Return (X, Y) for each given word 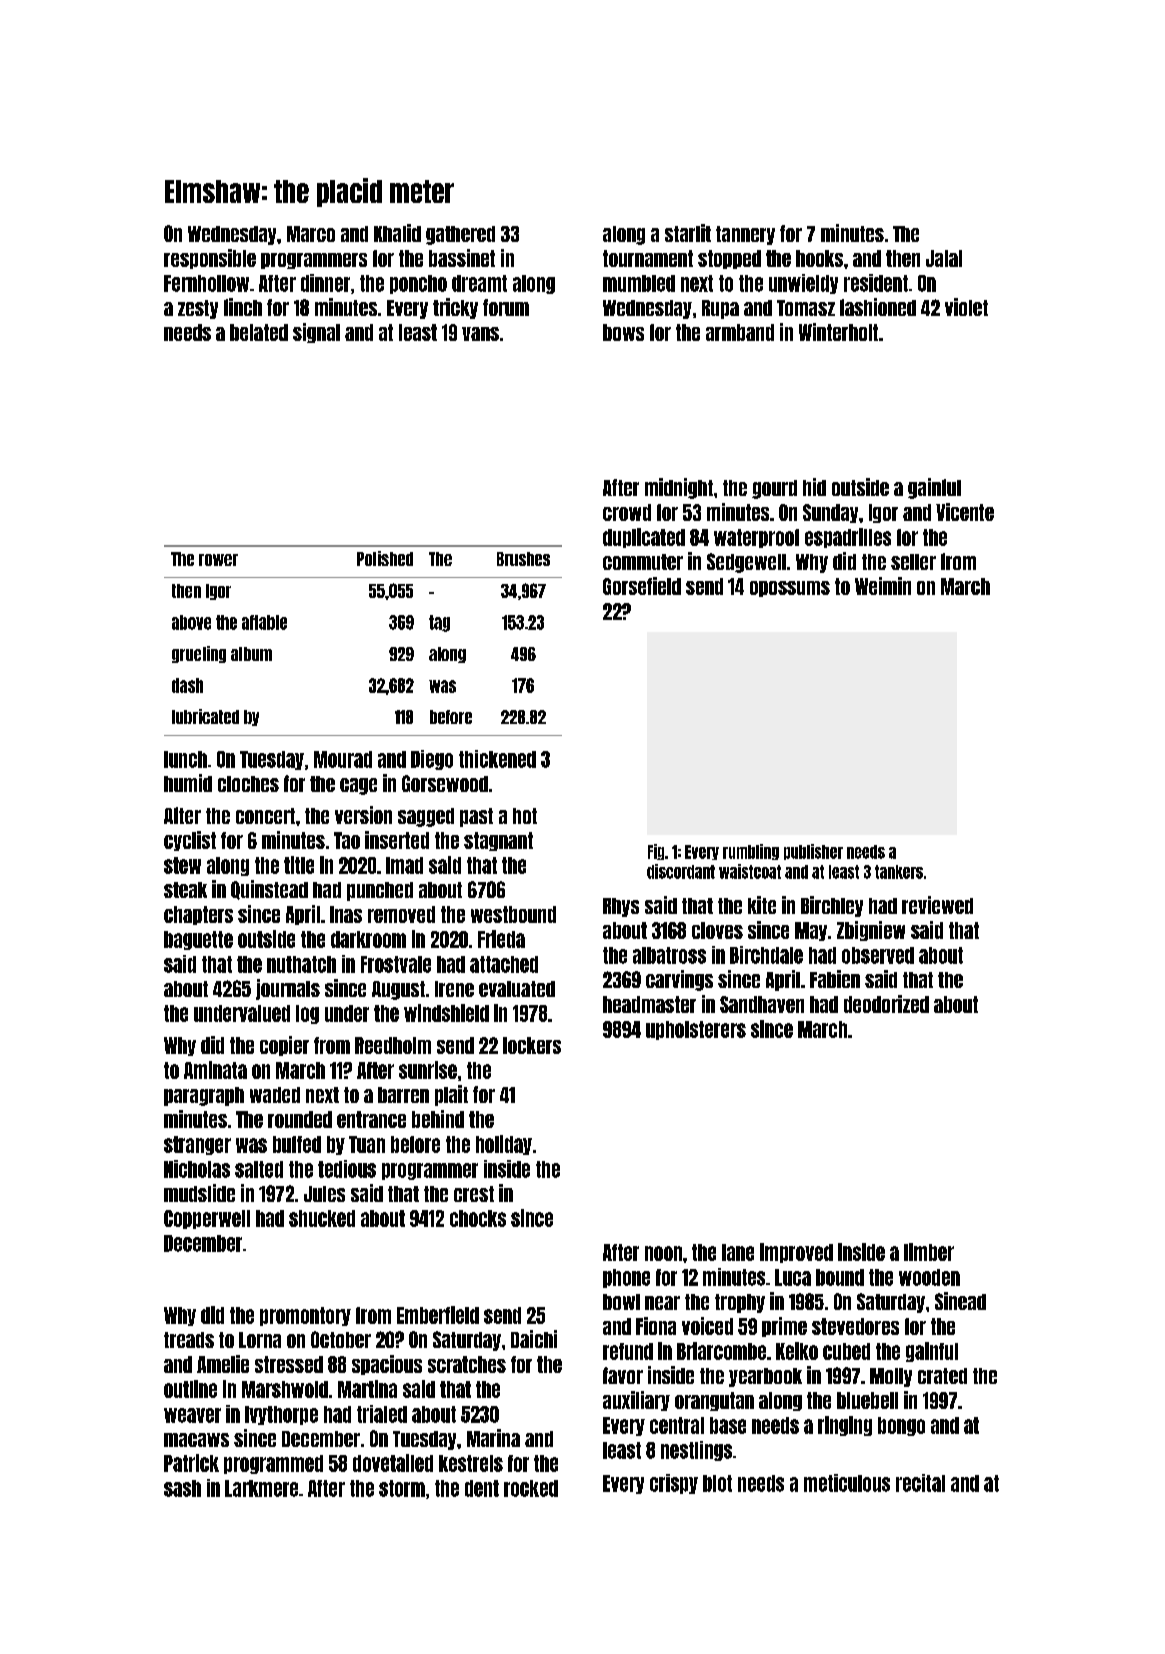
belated (259, 332)
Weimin (883, 586)
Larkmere (261, 1488)
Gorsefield (642, 586)
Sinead (960, 1301)
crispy (674, 1484)
